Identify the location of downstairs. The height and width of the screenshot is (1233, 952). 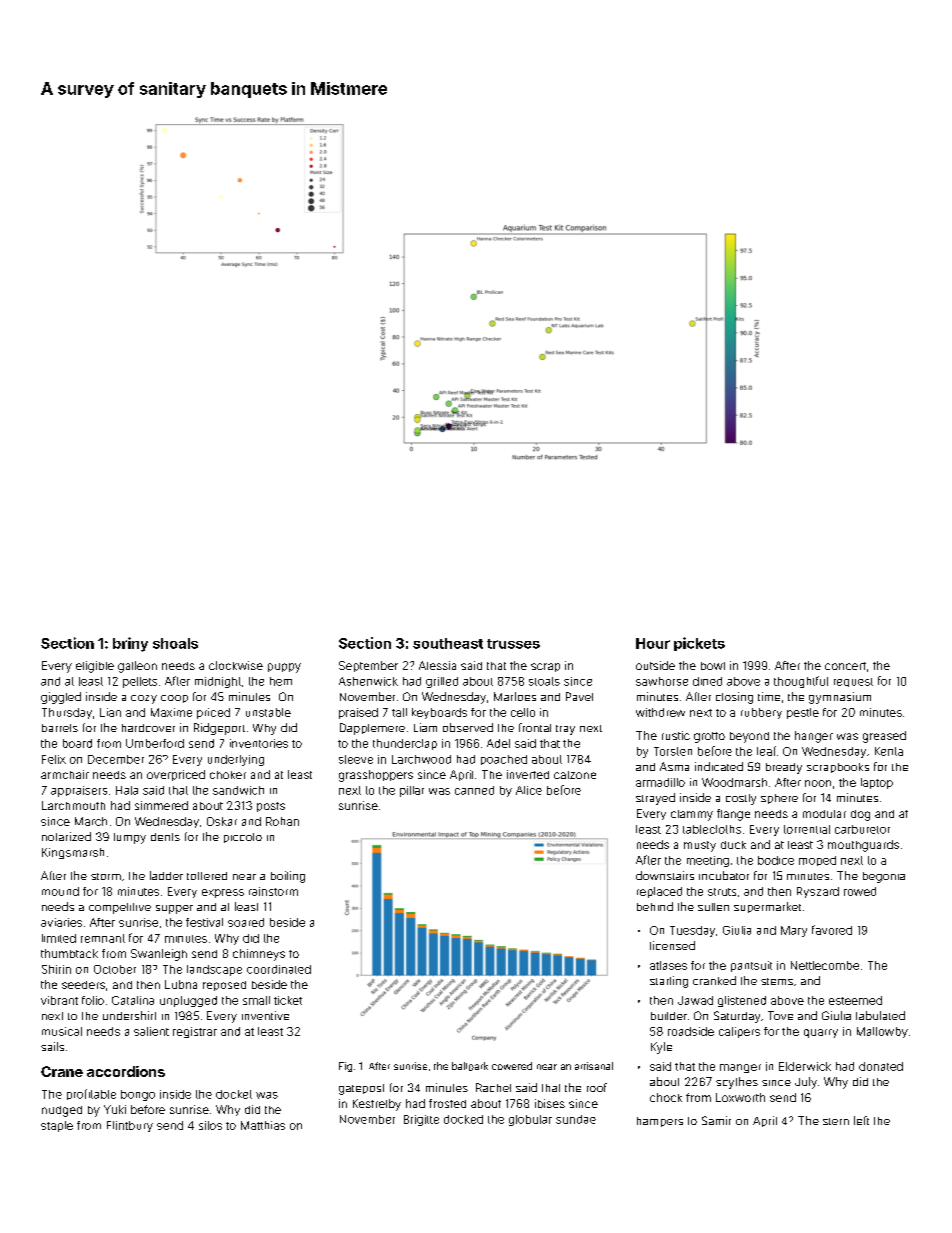
(665, 875).
